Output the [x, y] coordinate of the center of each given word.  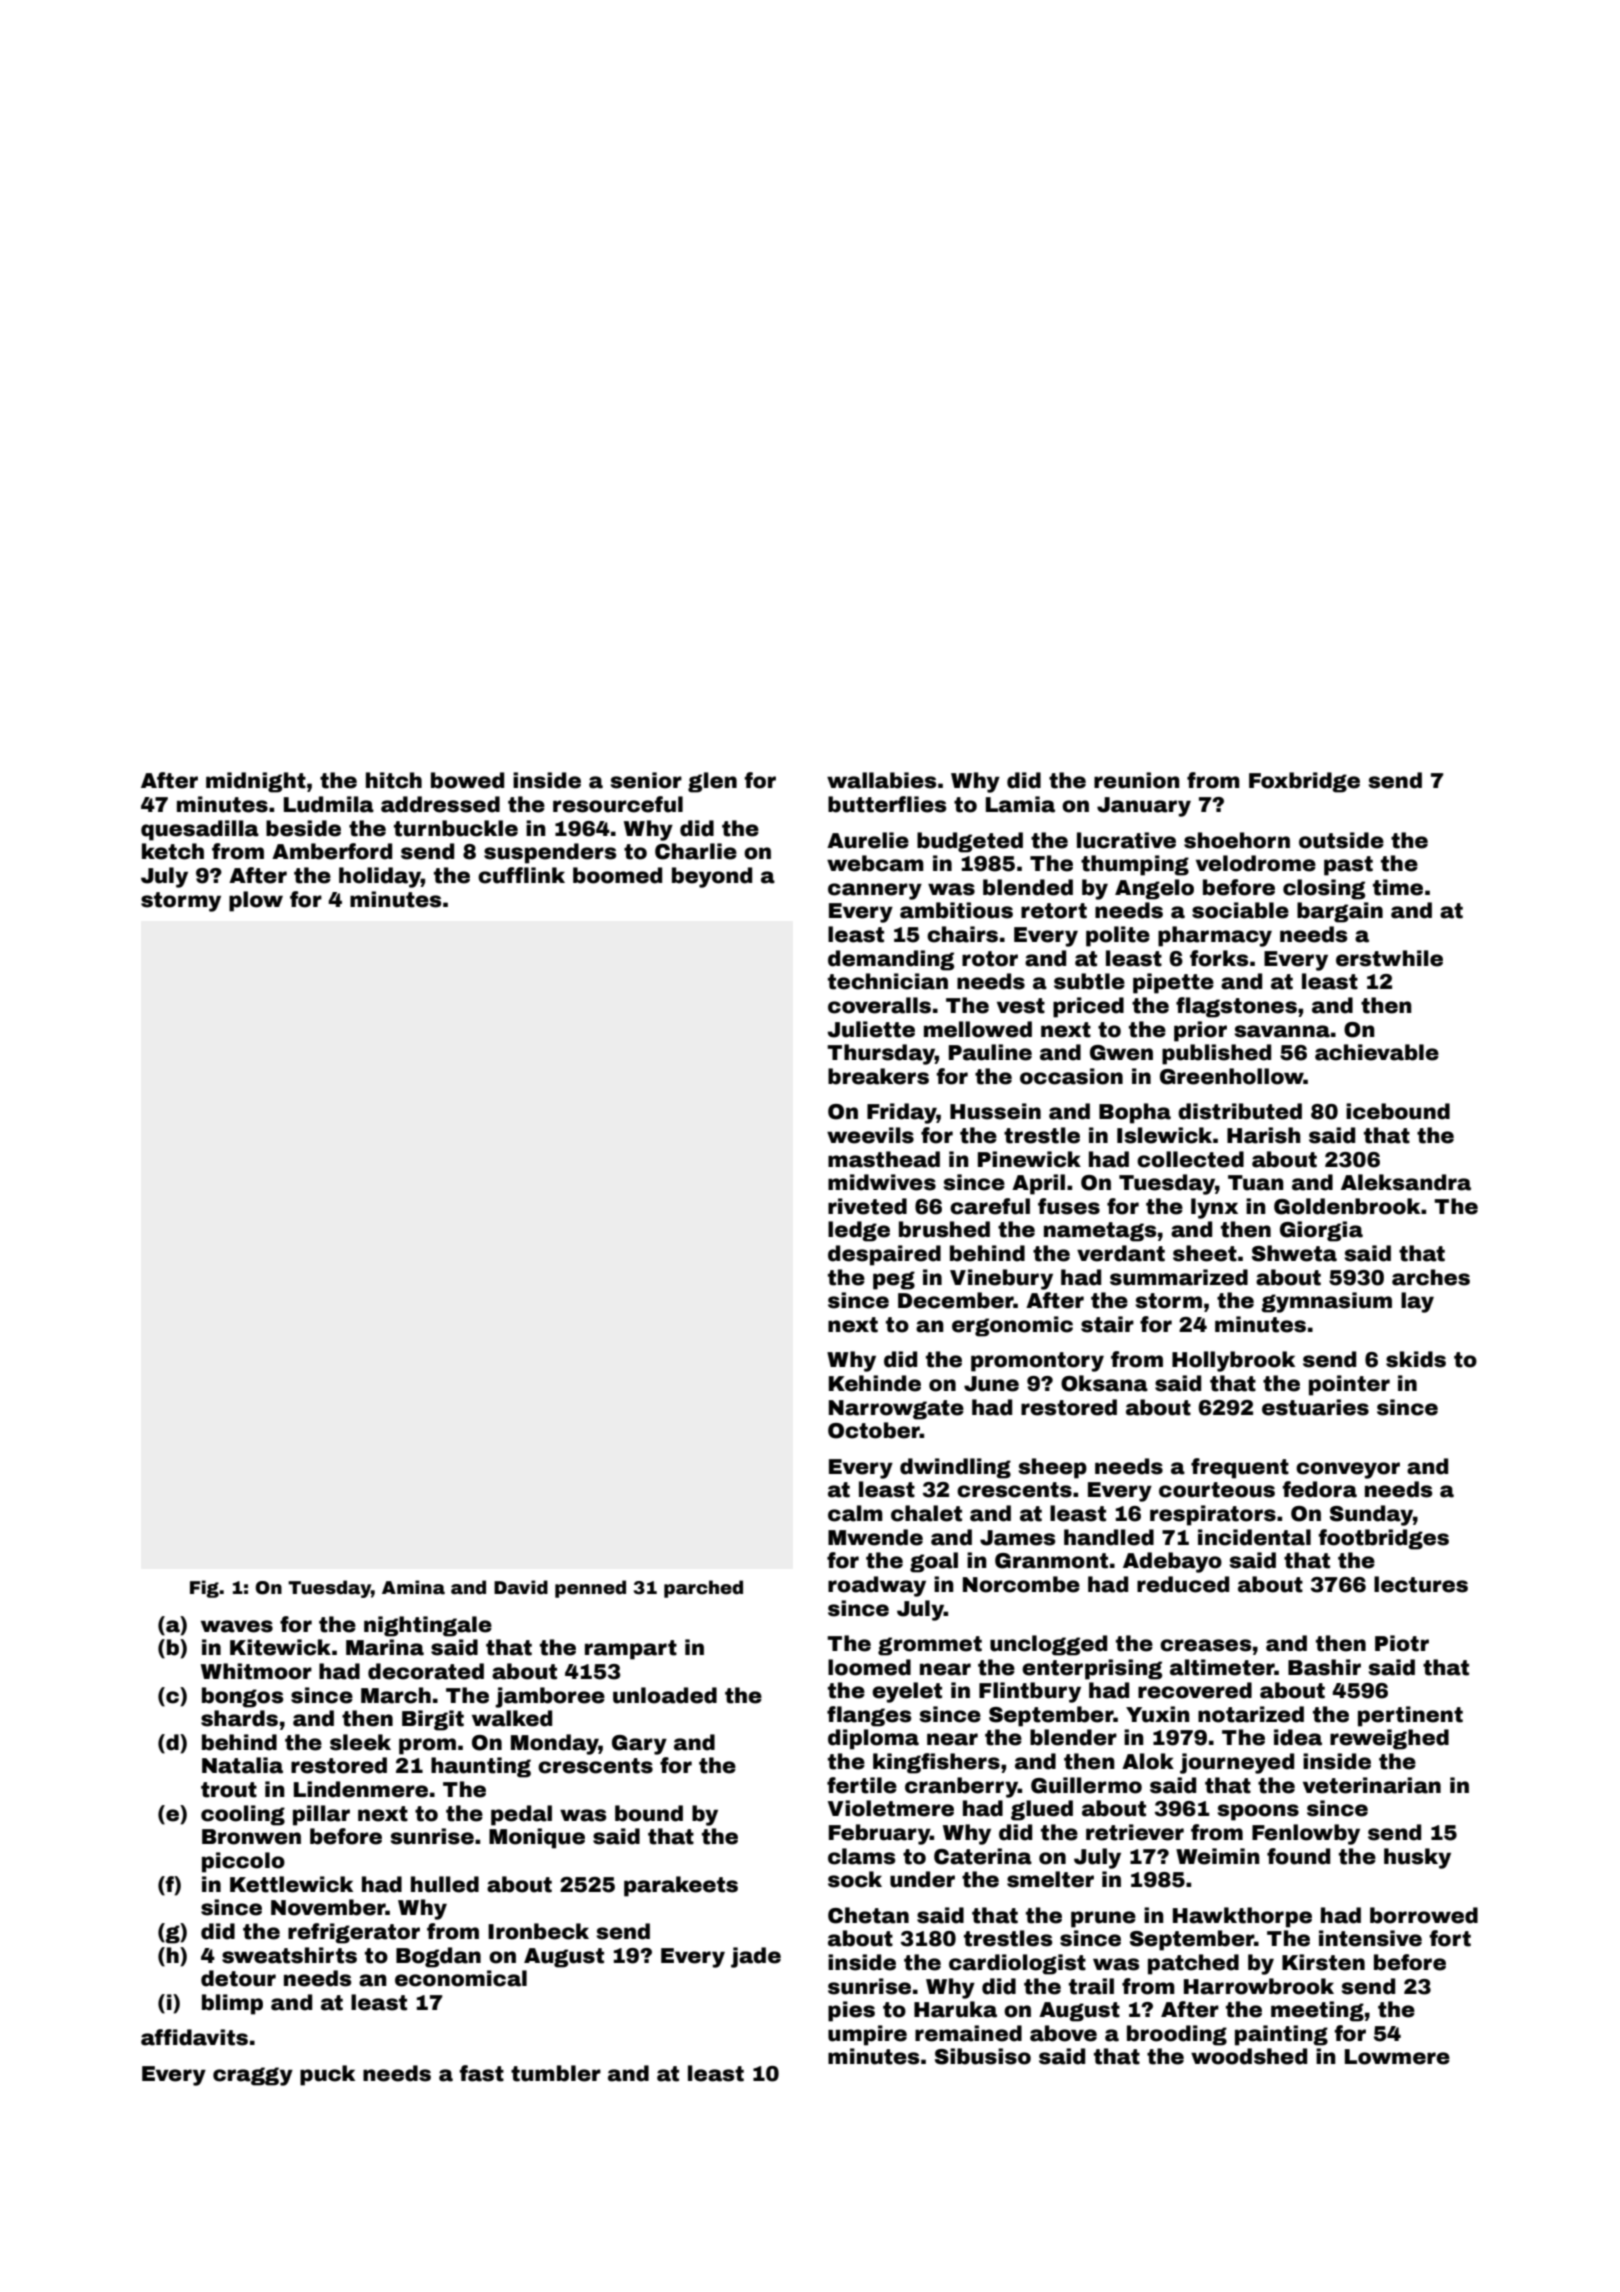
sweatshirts [289, 1955]
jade [756, 1957]
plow [256, 901]
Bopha [1135, 1113]
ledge [859, 1231]
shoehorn [1237, 840]
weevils [870, 1135]
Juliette [871, 1029]
